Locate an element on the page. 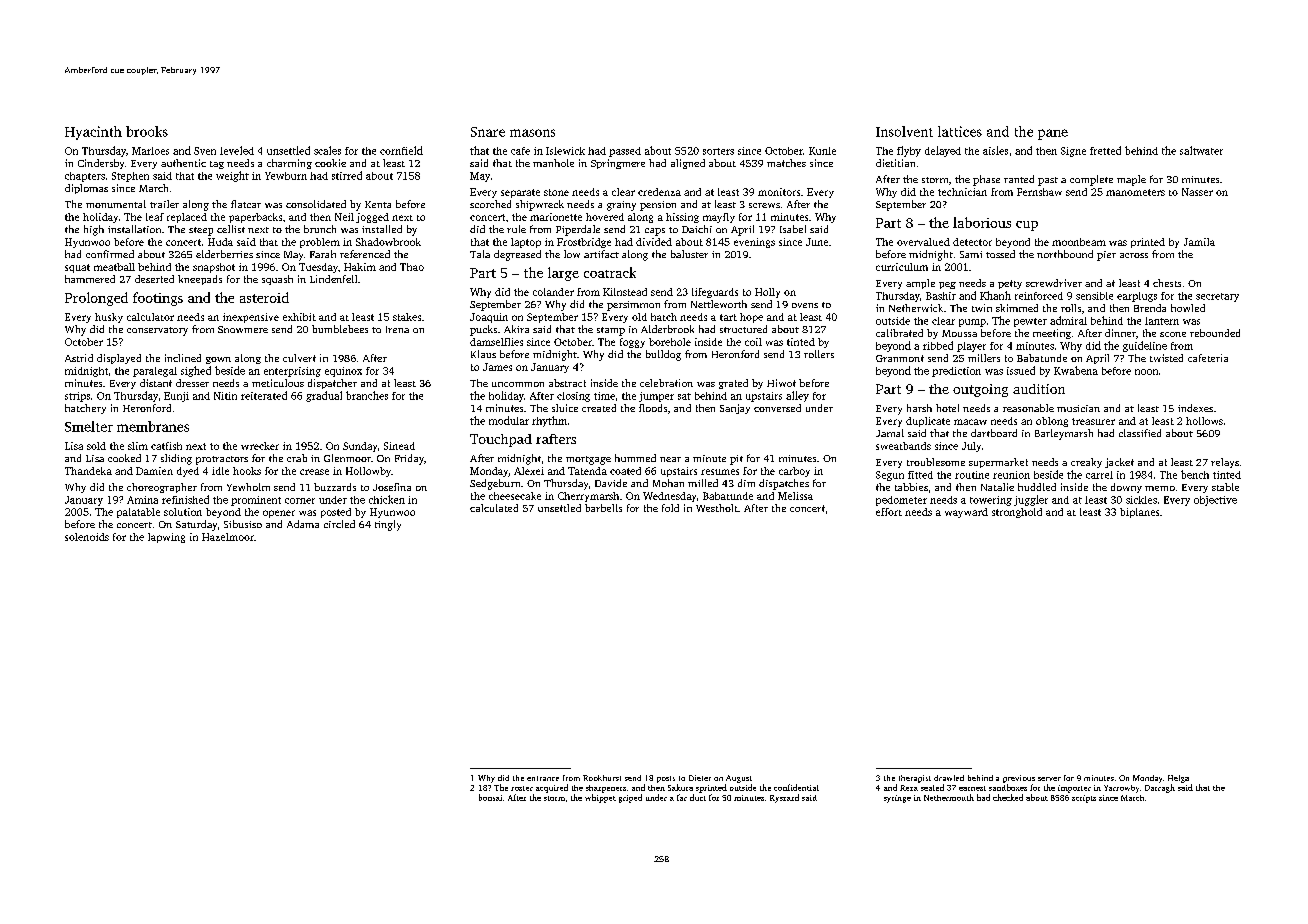 Image resolution: width=1308 pixels, height=924 pixels. stronghold is located at coordinates (1017, 513).
